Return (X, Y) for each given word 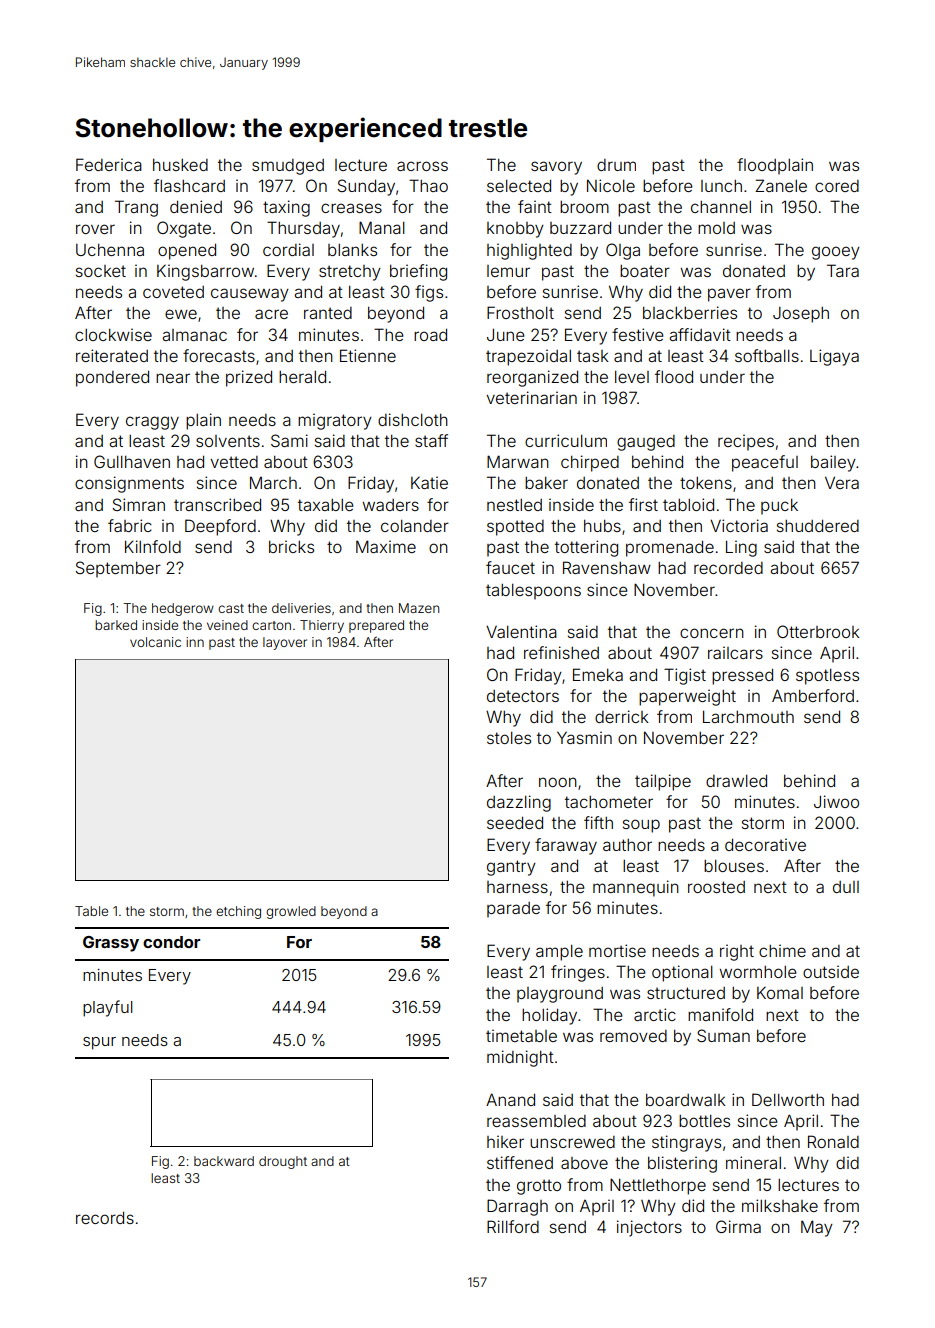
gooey (836, 253)
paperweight (687, 697)
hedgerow (183, 609)
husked (180, 165)
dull (846, 887)
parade (513, 910)
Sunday (366, 187)
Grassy (111, 944)
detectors (523, 696)
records (105, 1218)
